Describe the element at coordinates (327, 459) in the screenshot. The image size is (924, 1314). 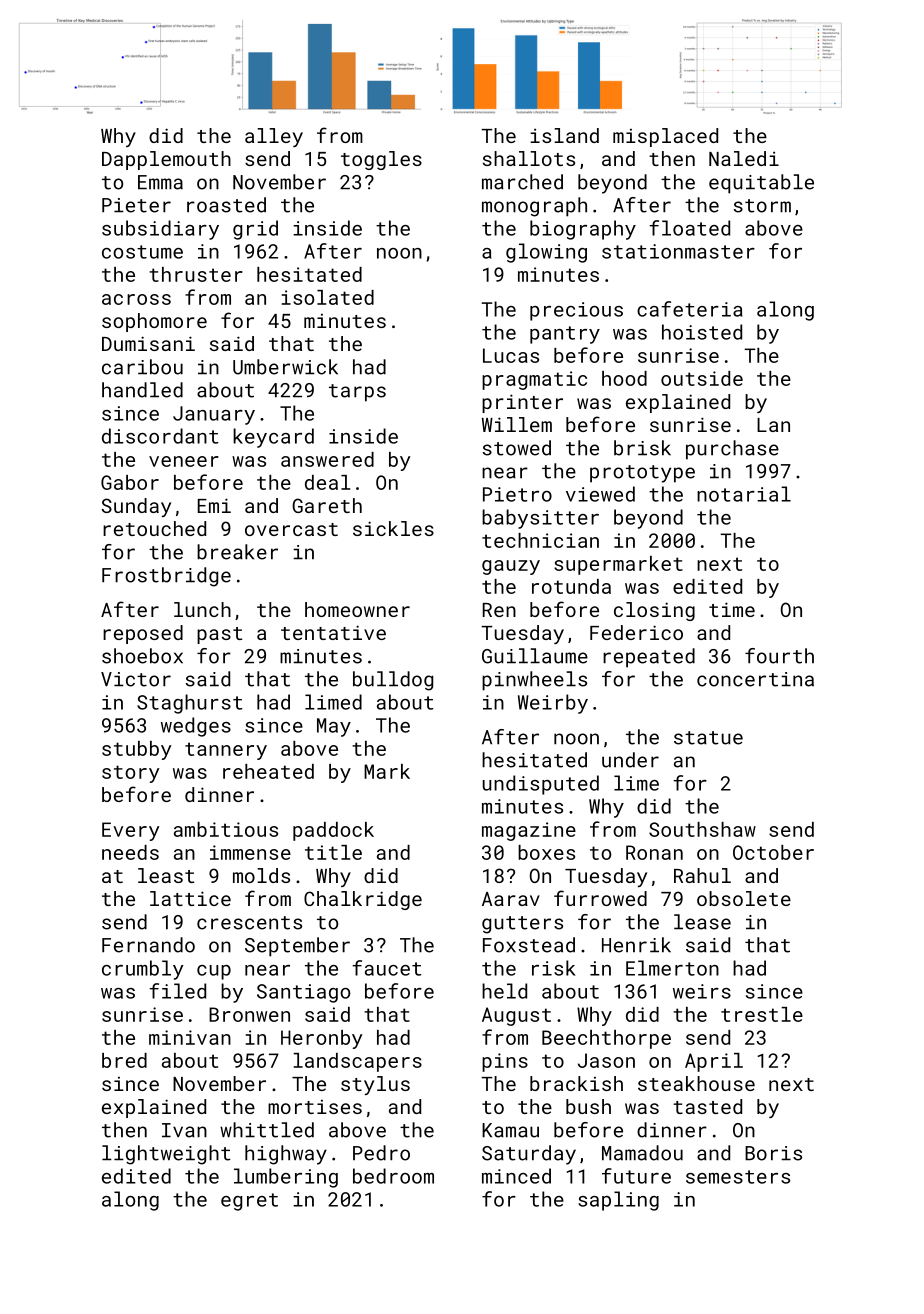
I see `answered` at that location.
